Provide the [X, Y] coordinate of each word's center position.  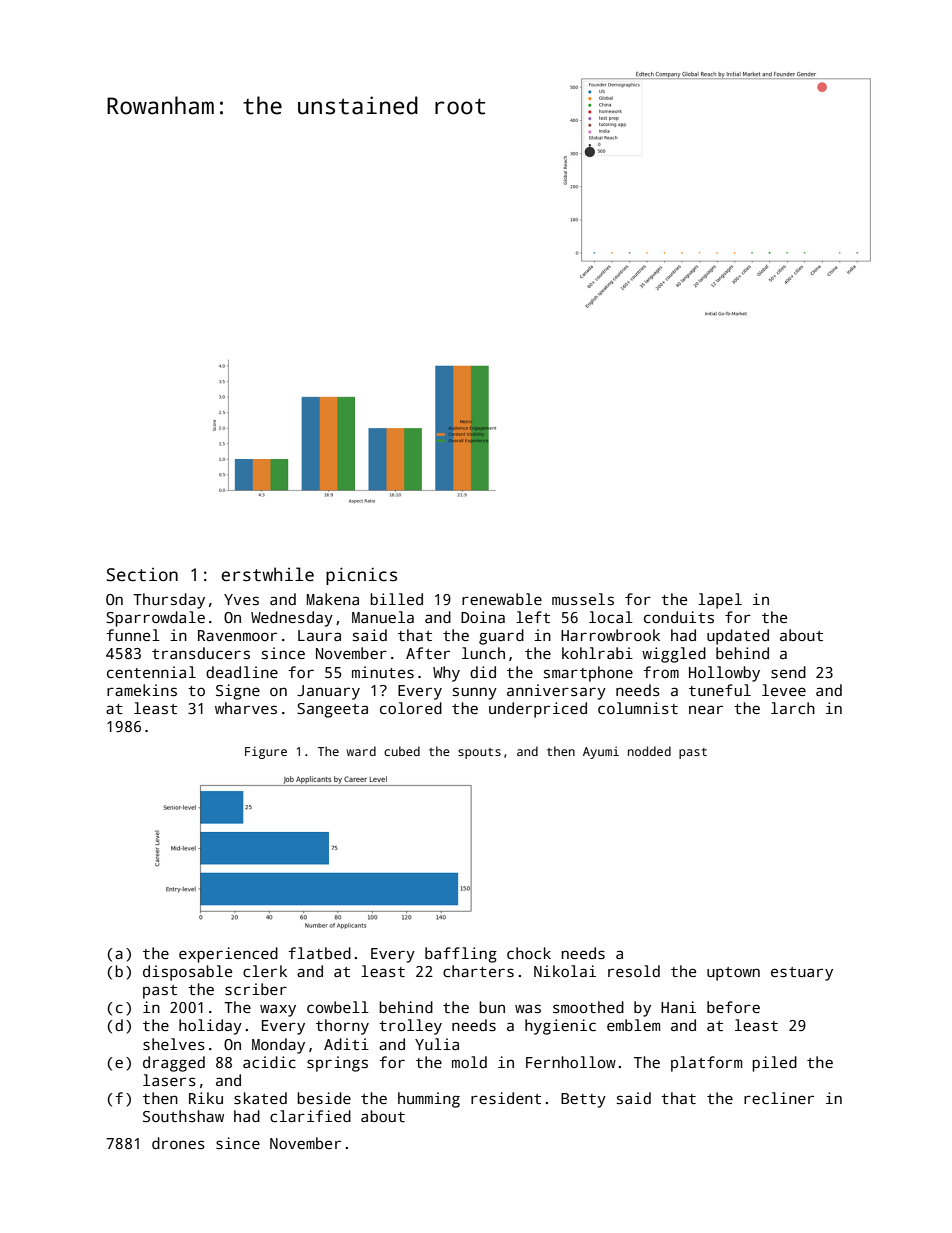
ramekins [142, 690]
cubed [402, 751]
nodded [649, 751]
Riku [206, 1098]
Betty [583, 1100]
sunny [475, 693]
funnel [133, 635]
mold [469, 1062]
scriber [256, 989]
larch [793, 708]
